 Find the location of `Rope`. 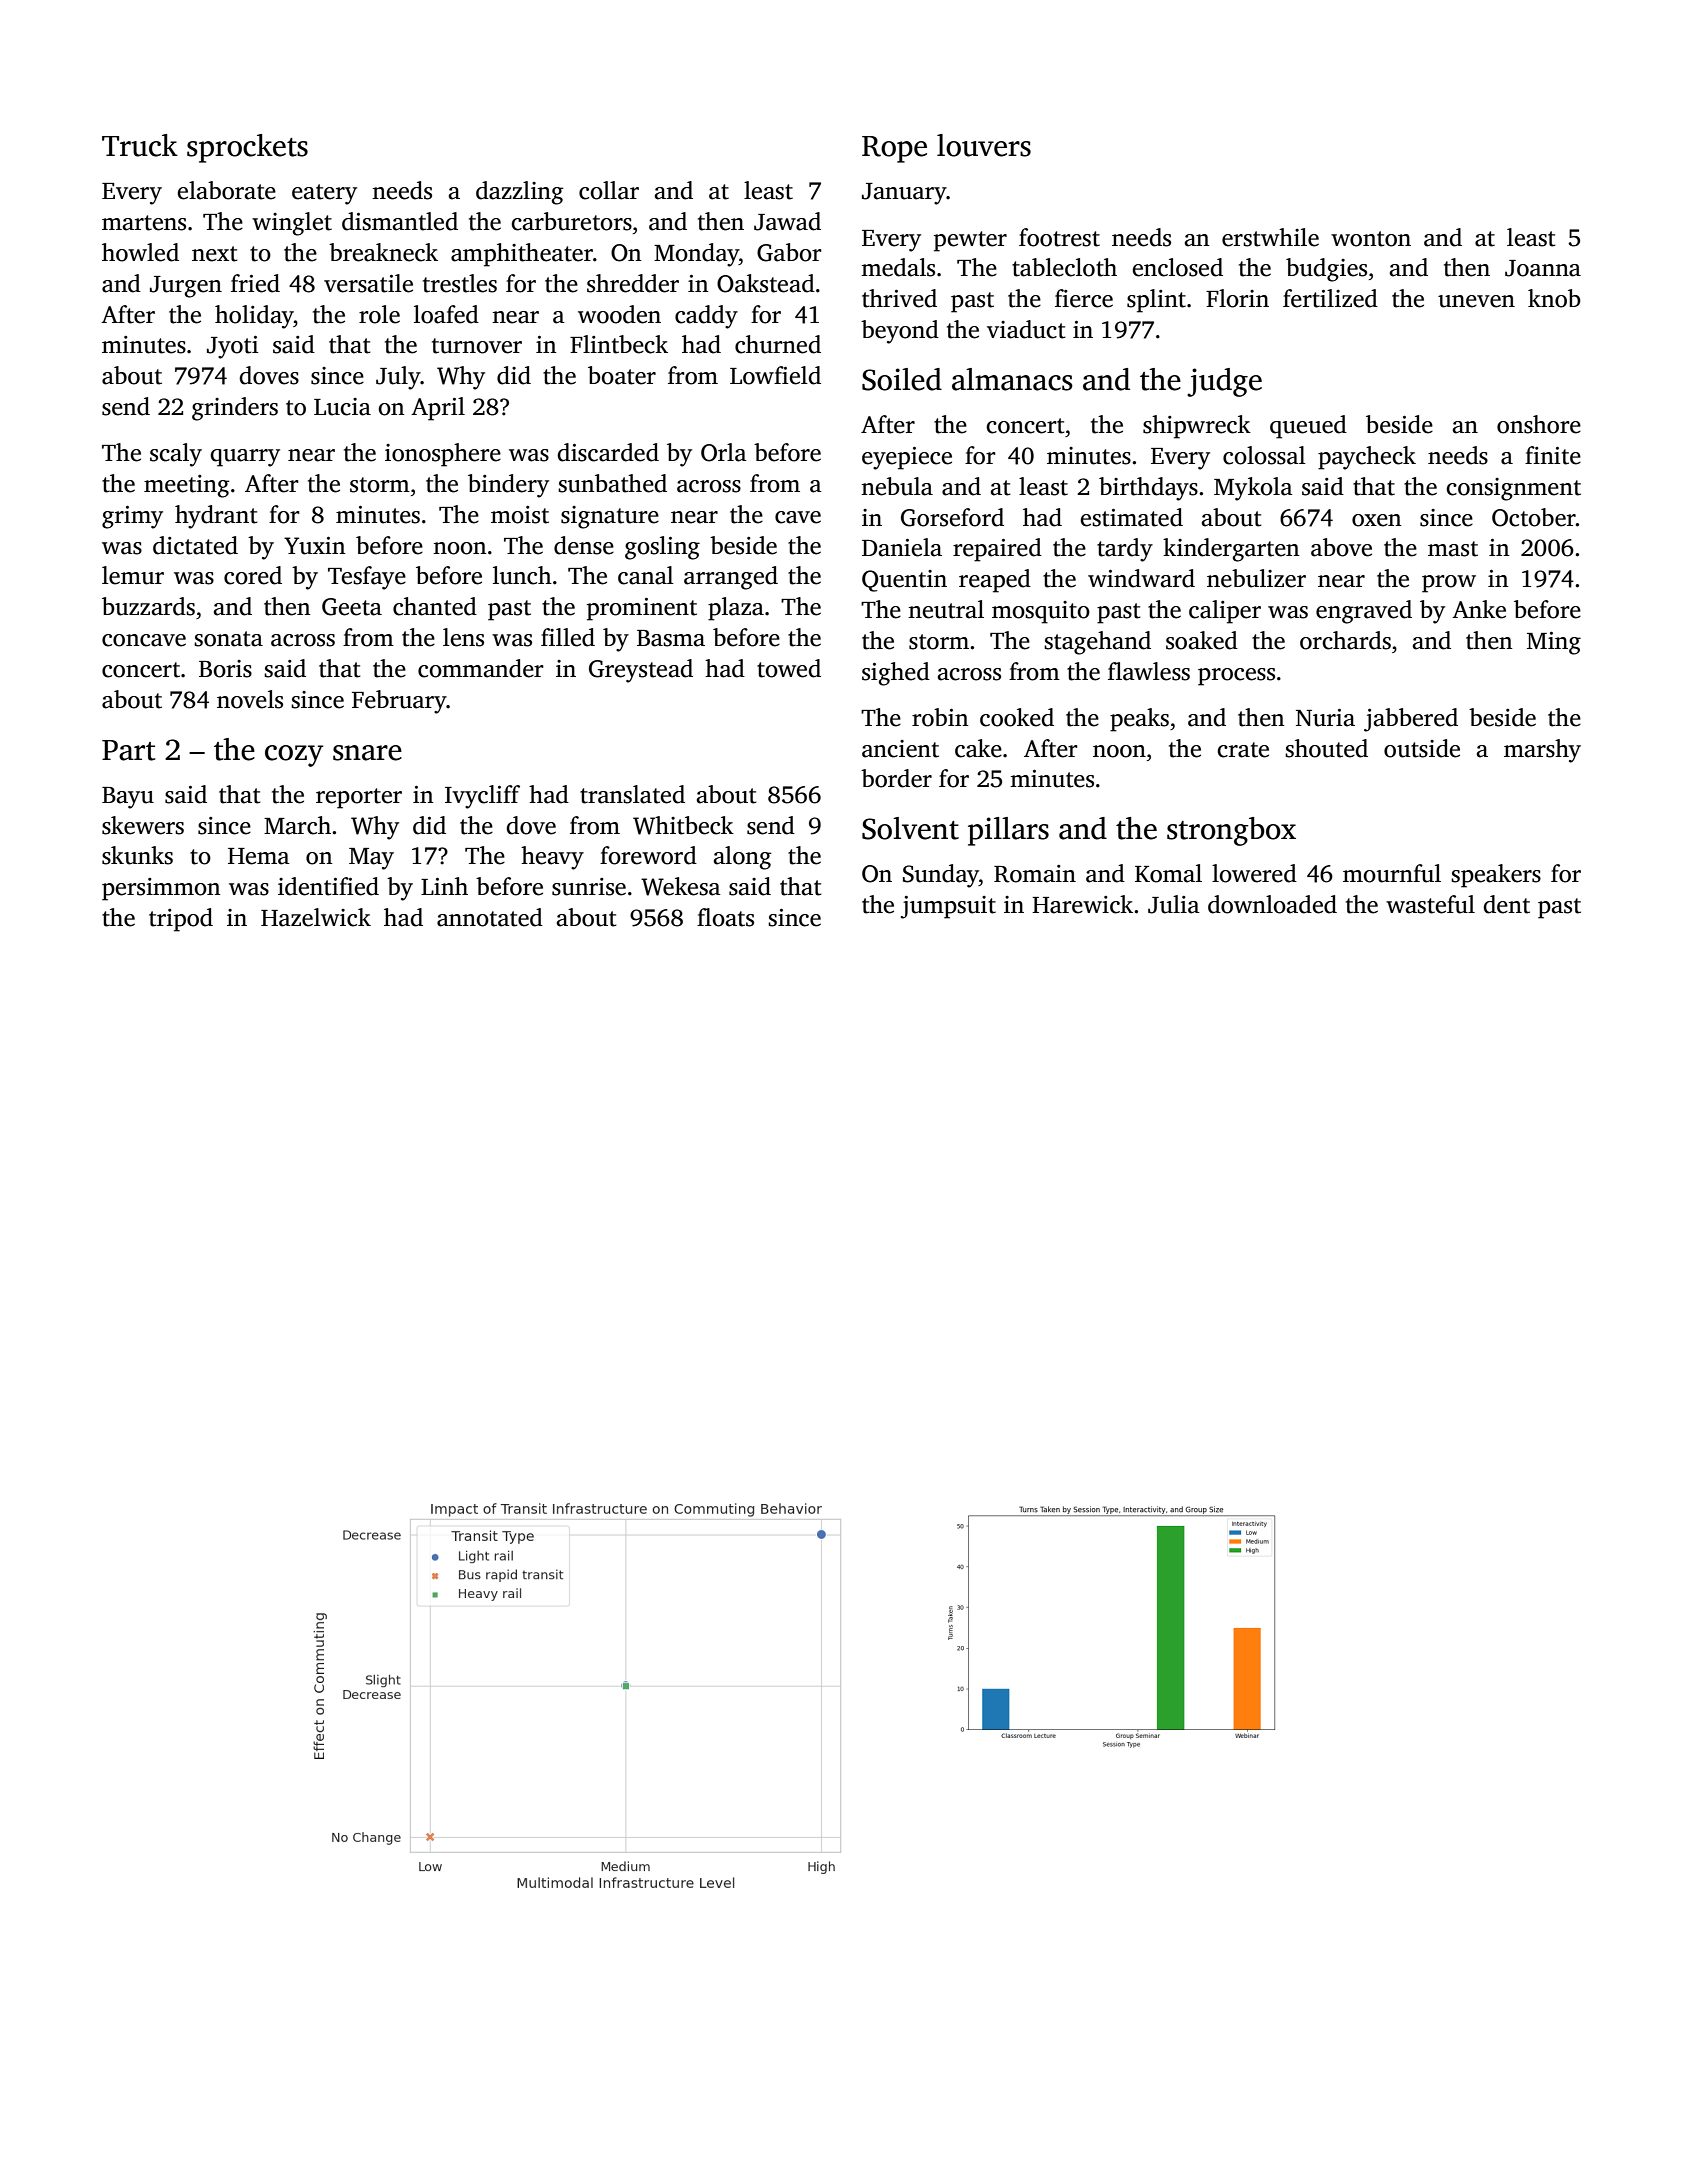

Rope is located at coordinates (894, 149).
